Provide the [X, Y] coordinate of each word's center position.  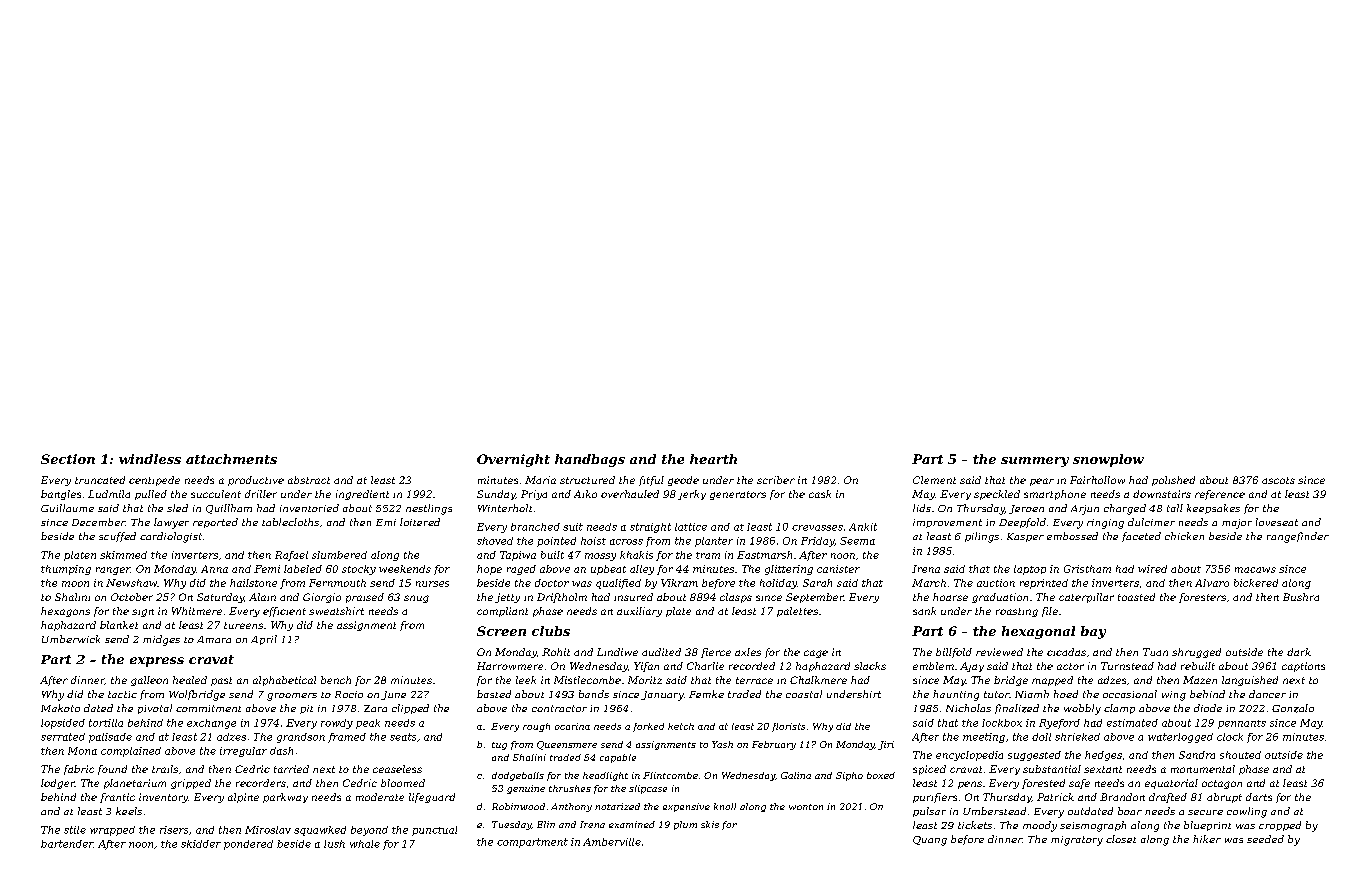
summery [1035, 462]
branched [535, 527]
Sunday [496, 495]
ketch [681, 726]
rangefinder [1298, 537]
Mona [82, 751]
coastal [804, 694]
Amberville [612, 842]
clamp [1119, 709]
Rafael [291, 556]
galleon [149, 681]
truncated [100, 480]
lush [334, 844]
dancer [1267, 694]
